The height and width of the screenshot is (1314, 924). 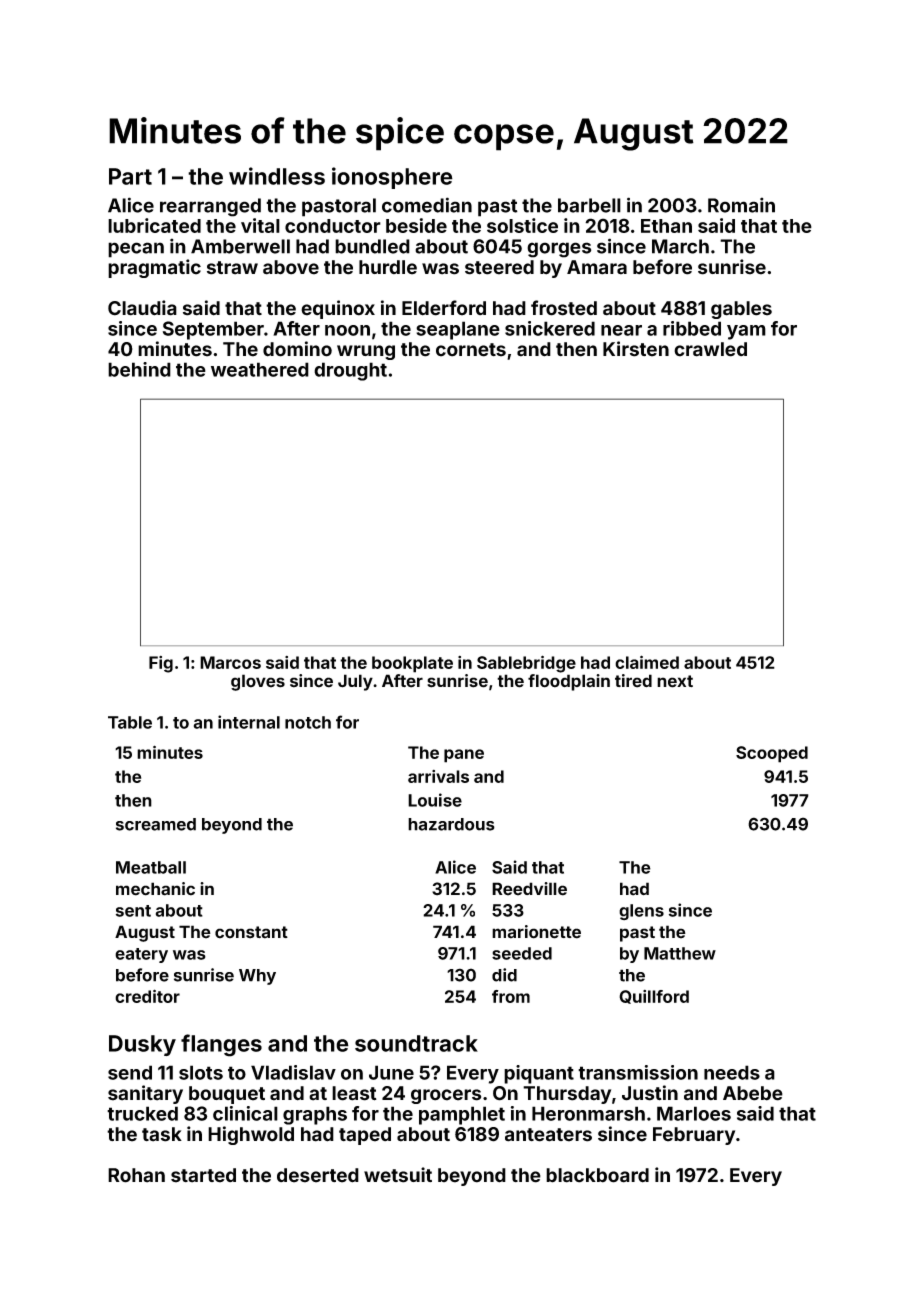 What do you see at coordinates (139, 369) in the screenshot?
I see `behind` at bounding box center [139, 369].
